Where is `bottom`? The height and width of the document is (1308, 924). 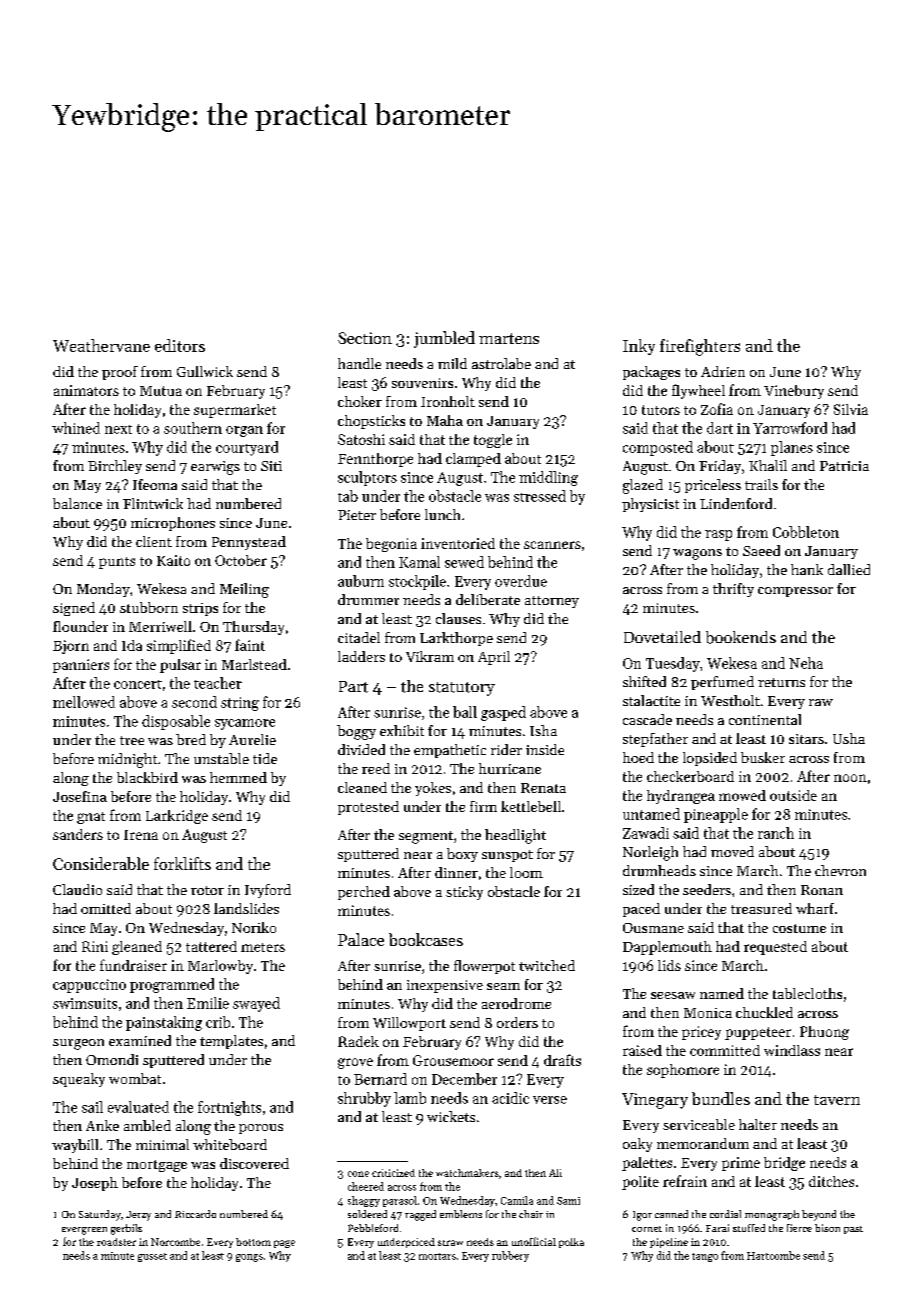 bottom is located at coordinates (253, 1242).
